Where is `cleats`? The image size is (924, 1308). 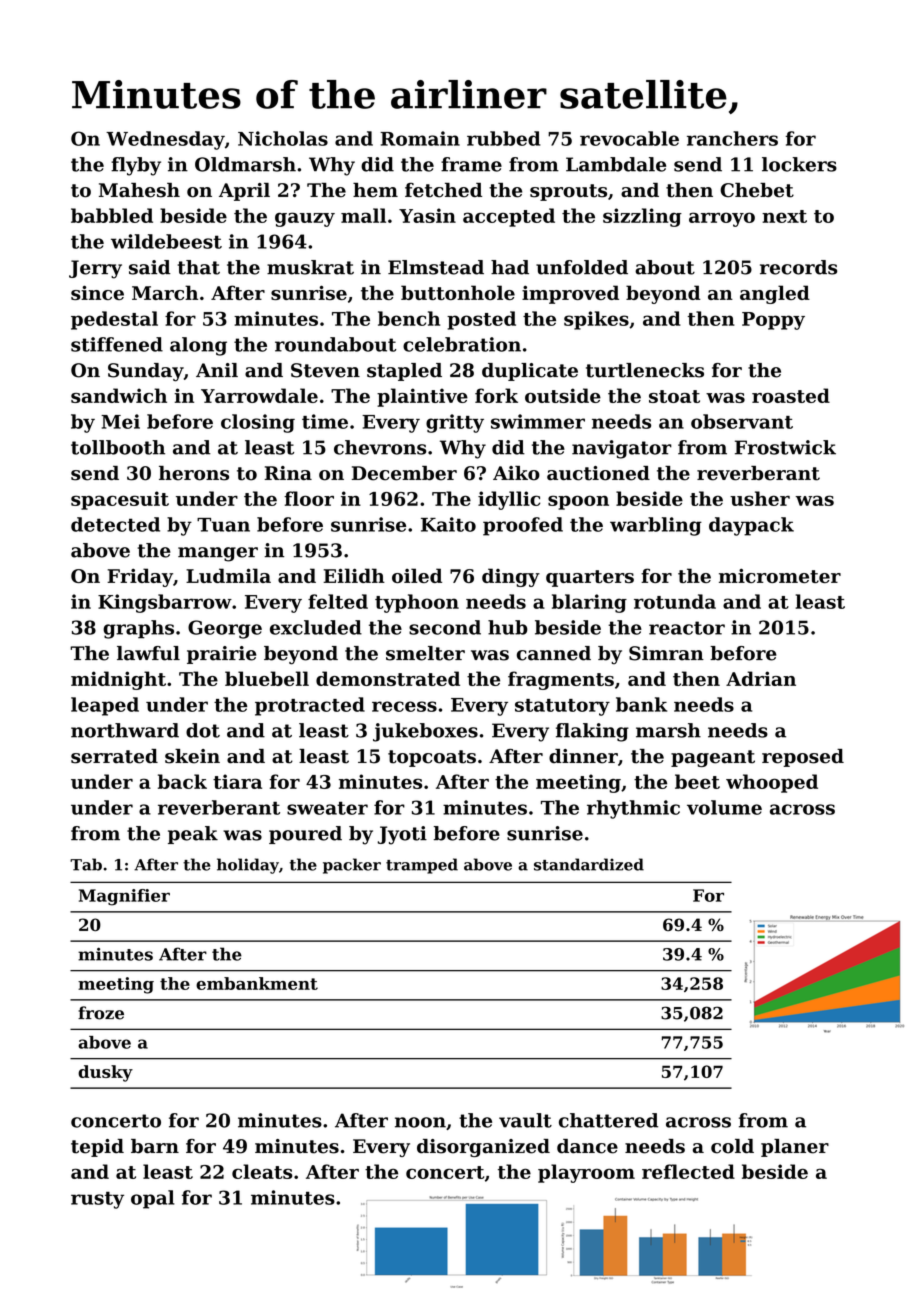 cleats is located at coordinates (262, 1171).
